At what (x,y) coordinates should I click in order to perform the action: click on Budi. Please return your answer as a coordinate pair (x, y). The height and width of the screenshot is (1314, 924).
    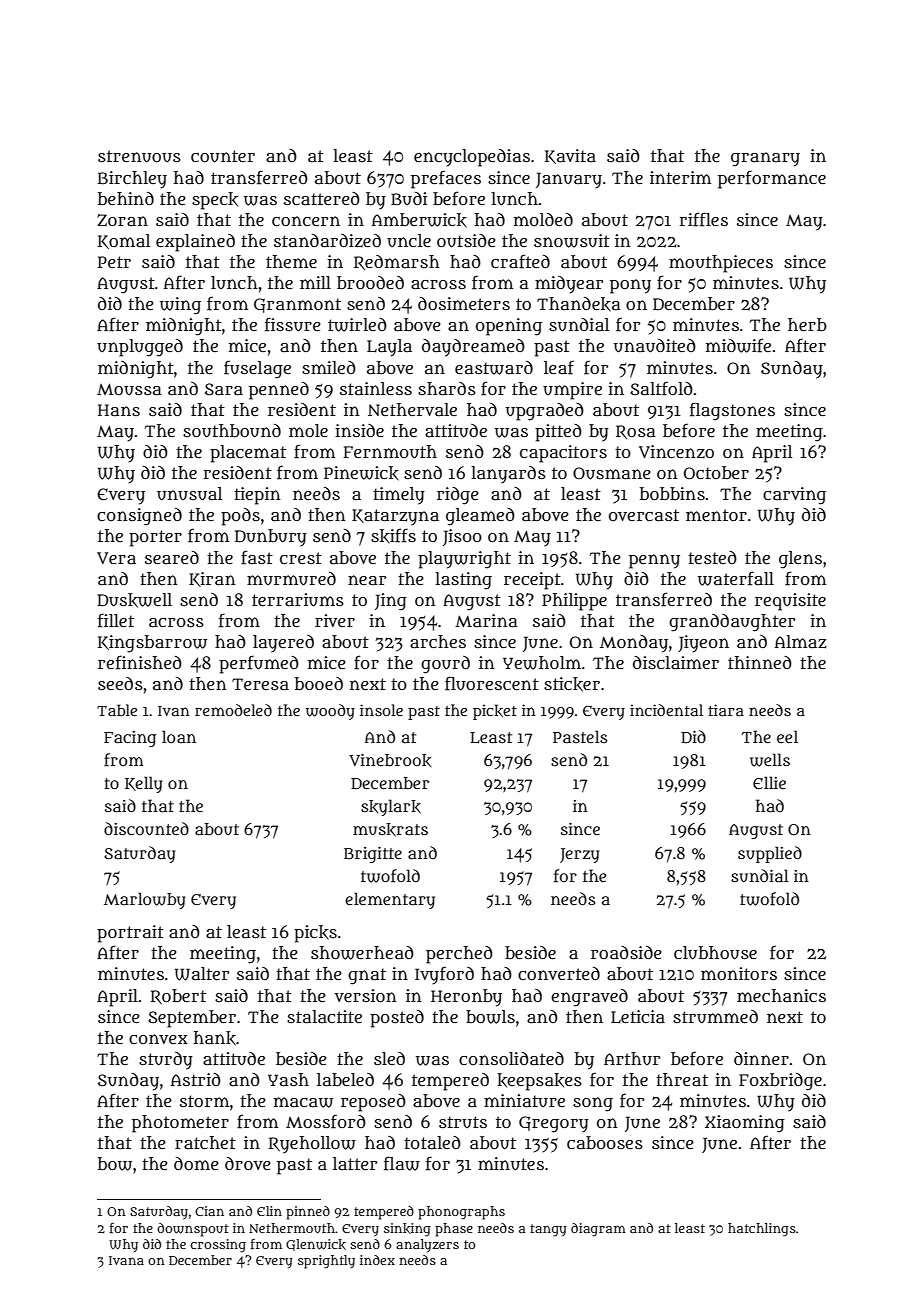
    Looking at the image, I should click on (409, 198).
